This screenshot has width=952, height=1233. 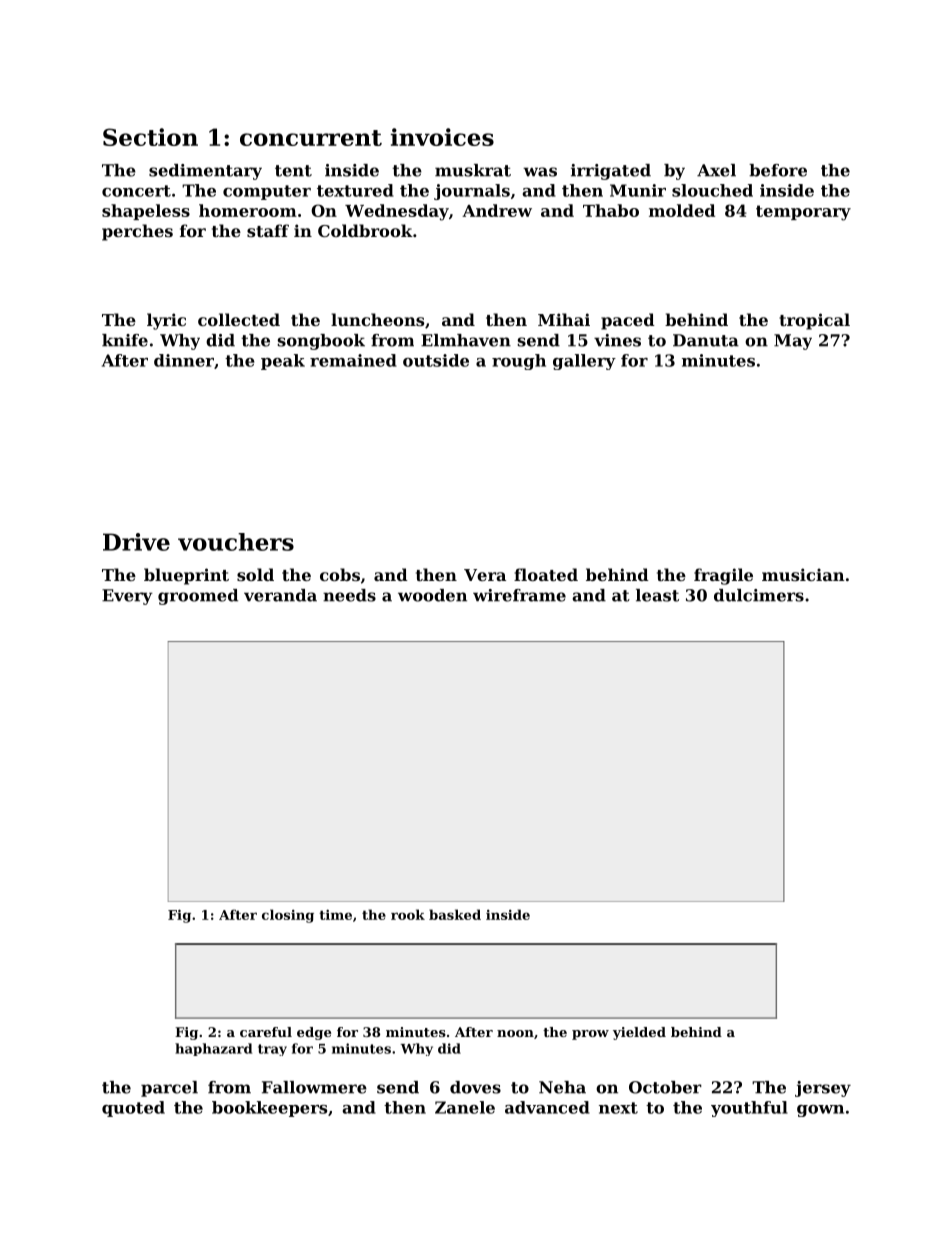 I want to click on before, so click(x=778, y=170).
